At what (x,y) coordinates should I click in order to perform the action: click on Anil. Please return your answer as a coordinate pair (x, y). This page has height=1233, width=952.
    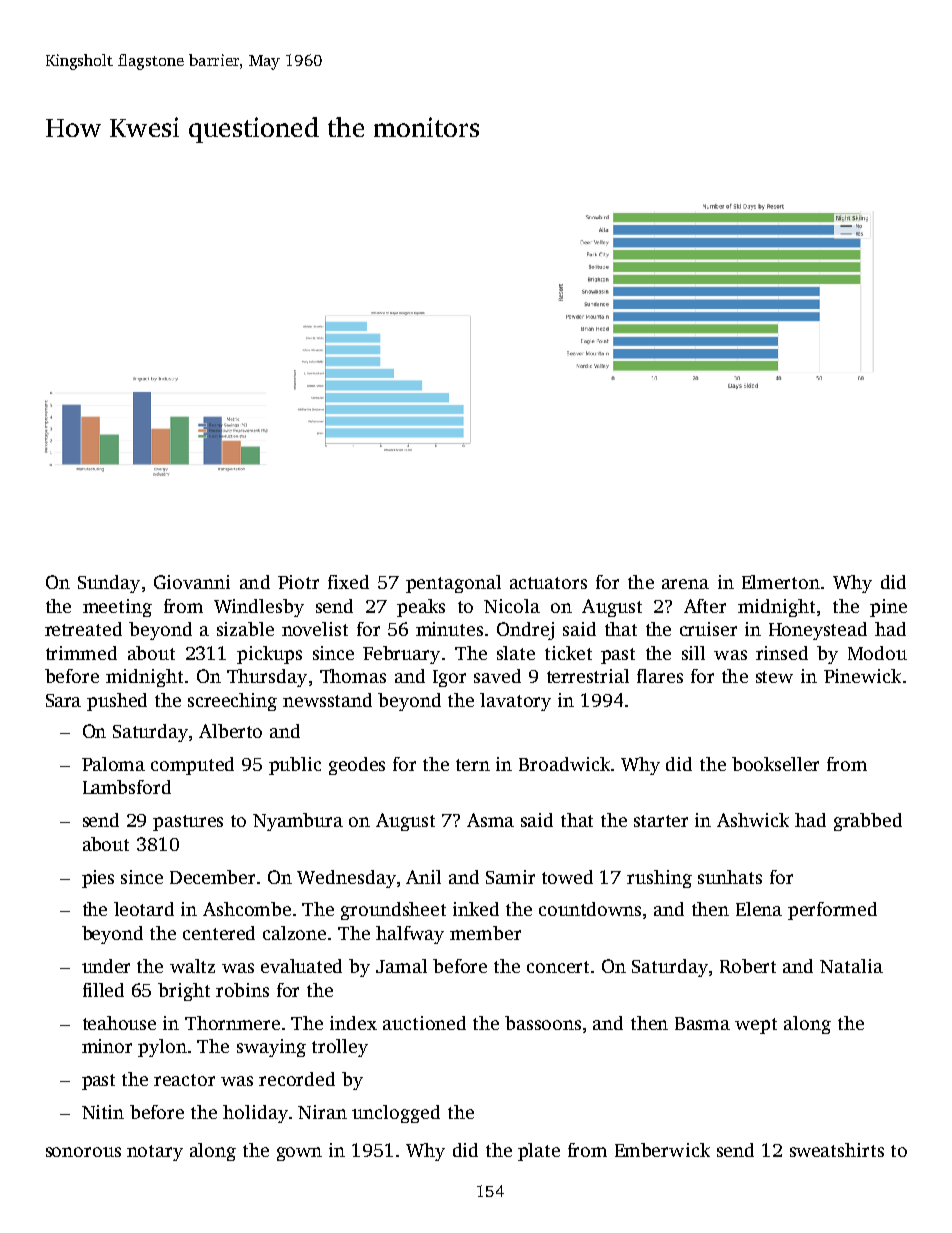
    Looking at the image, I should click on (423, 877).
